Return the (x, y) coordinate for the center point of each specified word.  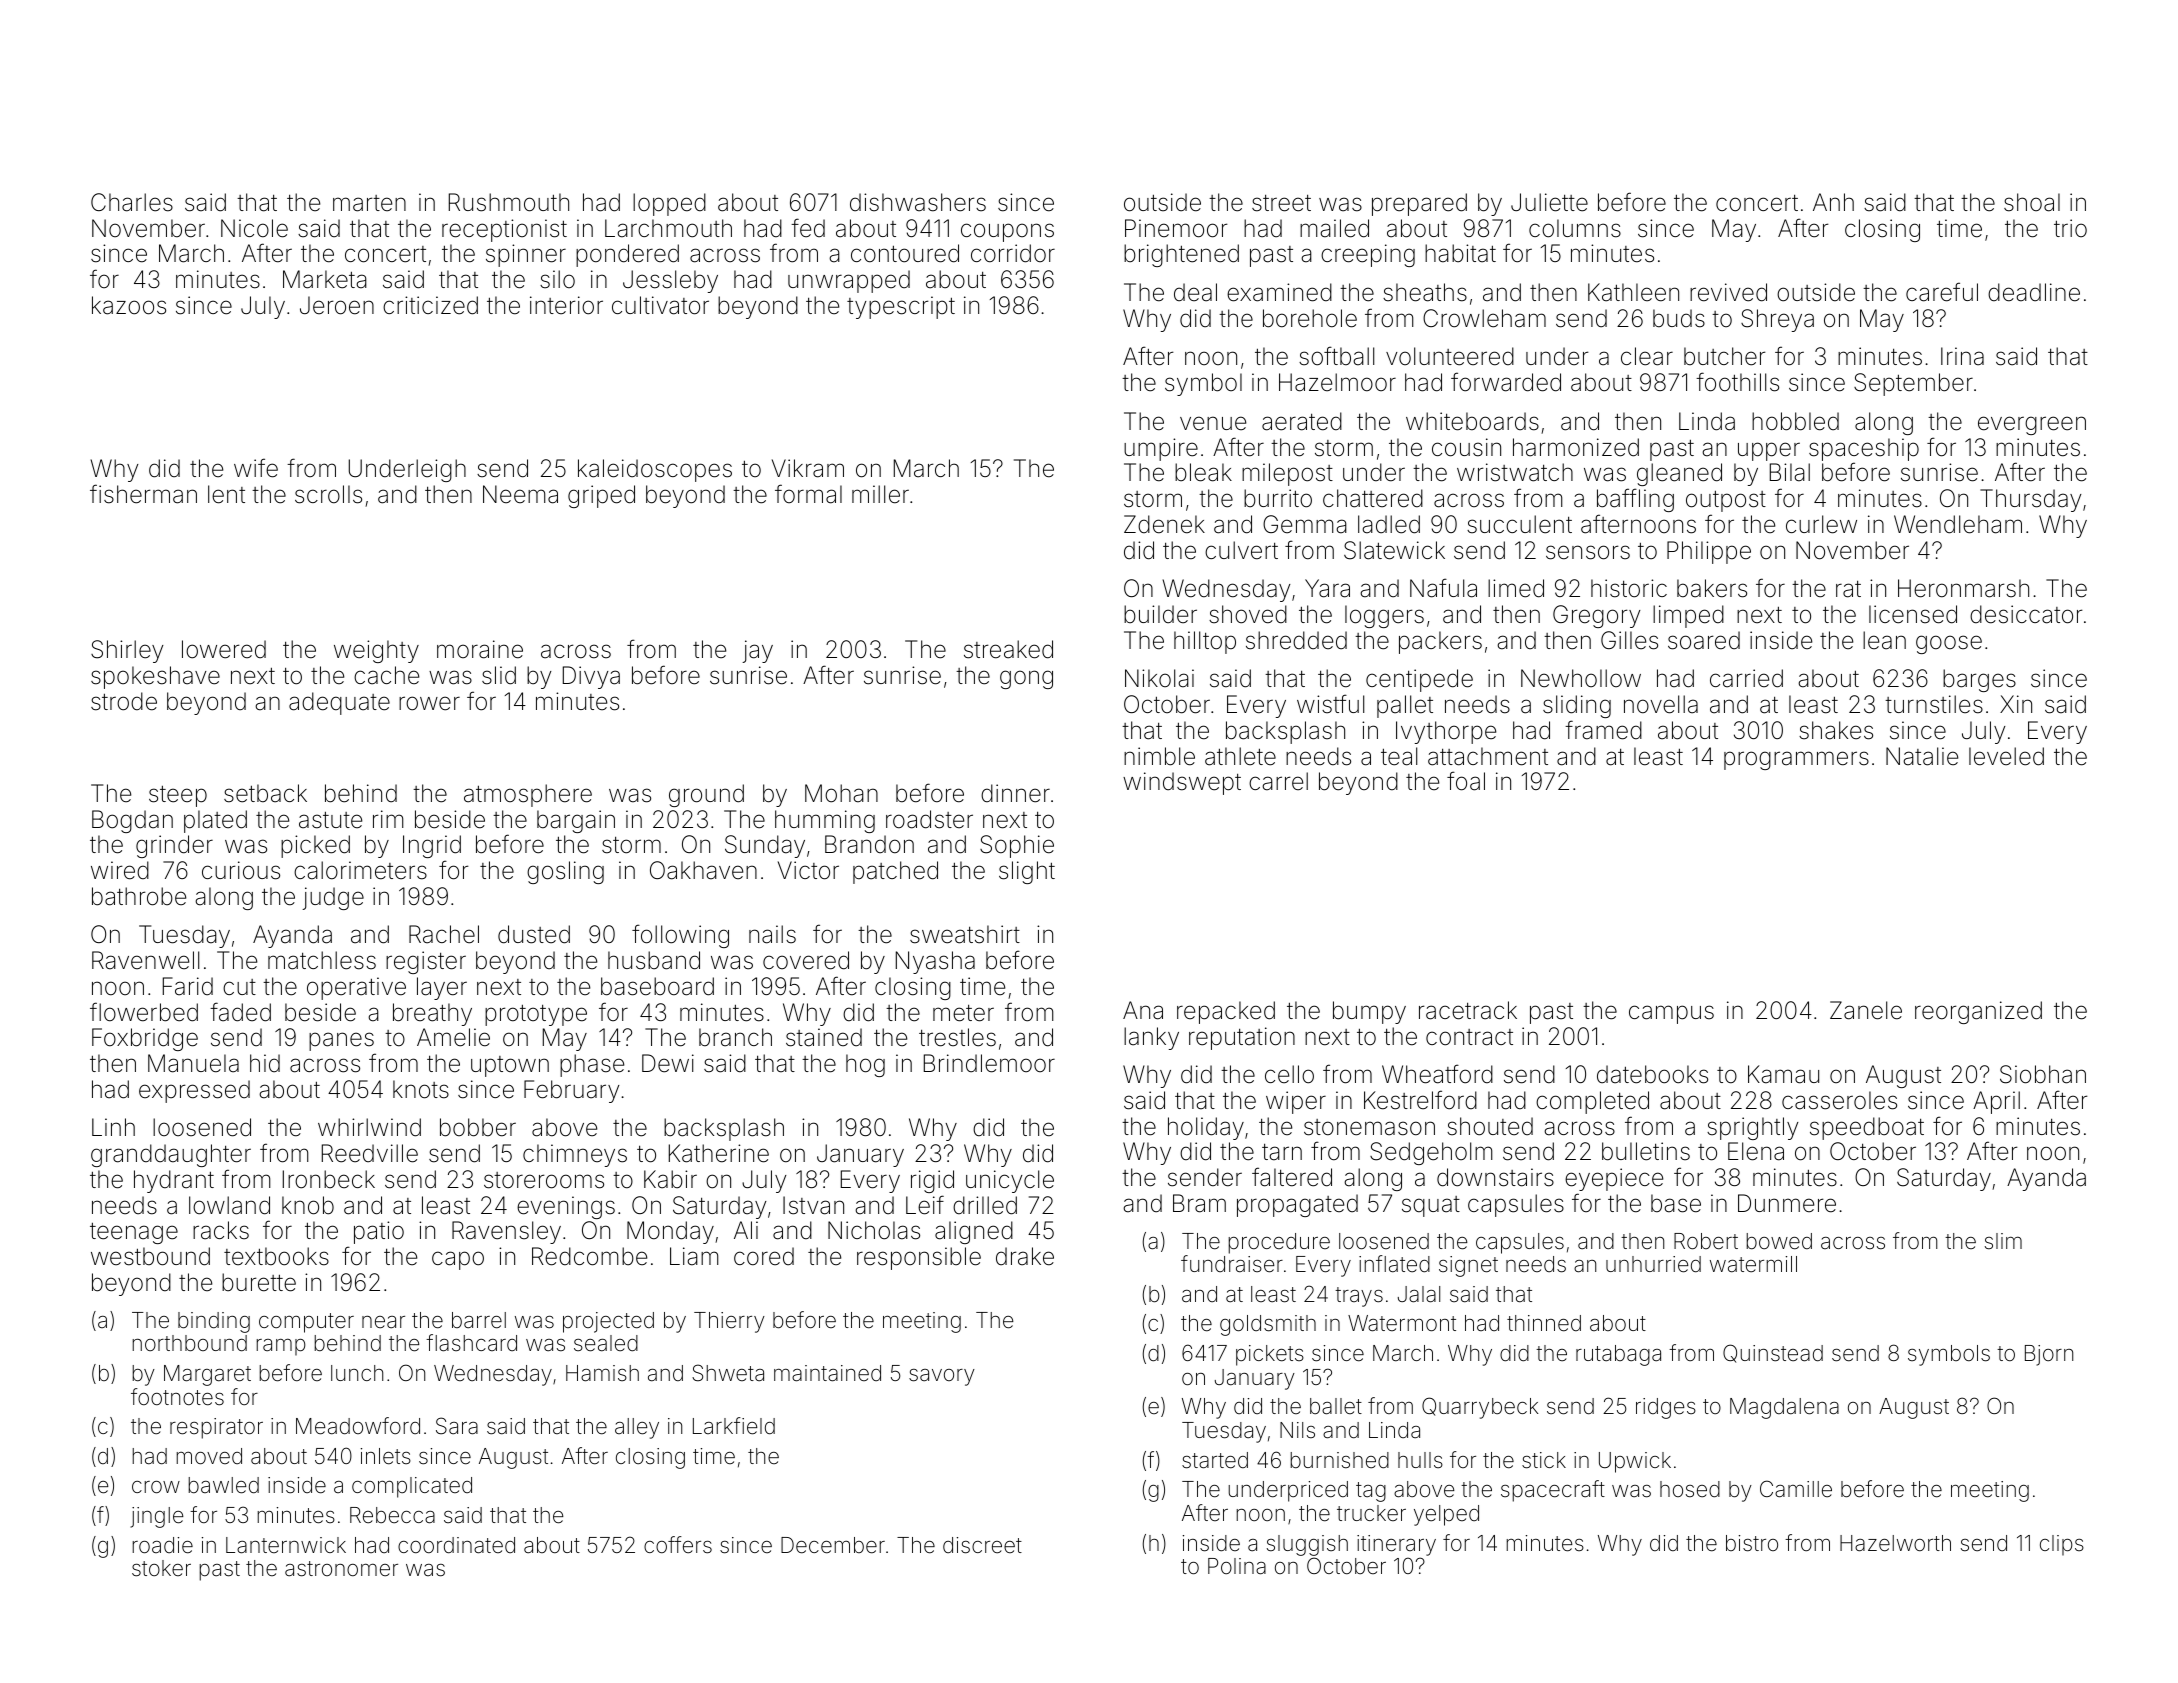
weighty (376, 651)
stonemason (1369, 1127)
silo (557, 279)
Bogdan (132, 821)
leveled (2006, 756)
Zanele (1866, 1010)
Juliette (1549, 202)
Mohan (841, 793)
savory (942, 1377)
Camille (1796, 1489)
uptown (510, 1066)
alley (637, 1428)
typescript (901, 307)
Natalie (1922, 756)
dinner (1015, 793)
